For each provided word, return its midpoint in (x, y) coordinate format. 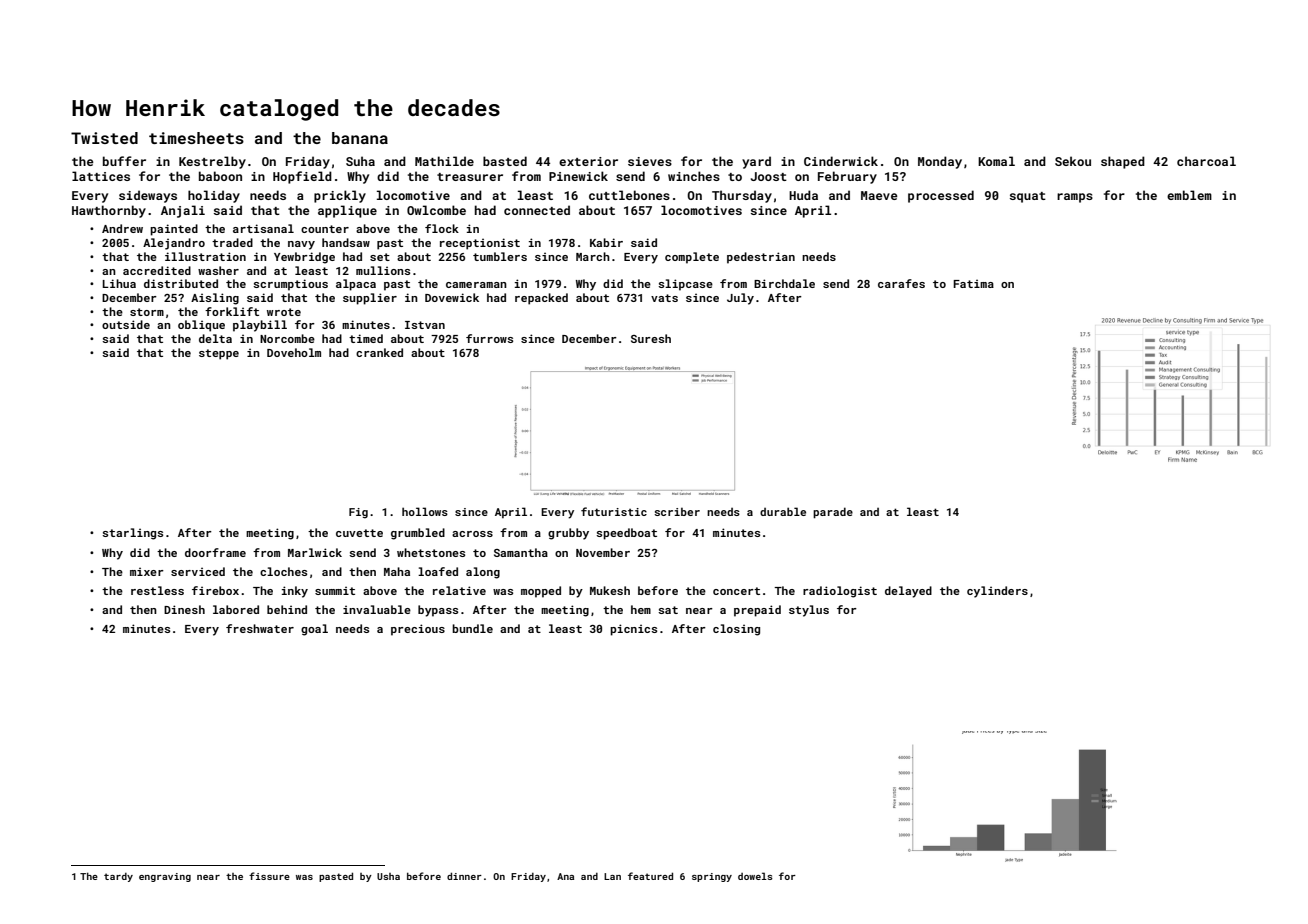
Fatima (973, 283)
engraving (165, 877)
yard (756, 162)
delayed (908, 592)
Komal (996, 161)
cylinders (997, 592)
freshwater (260, 628)
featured (650, 876)
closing (736, 630)
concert (736, 591)
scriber (677, 511)
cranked (379, 352)
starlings (132, 534)
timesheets (196, 138)
